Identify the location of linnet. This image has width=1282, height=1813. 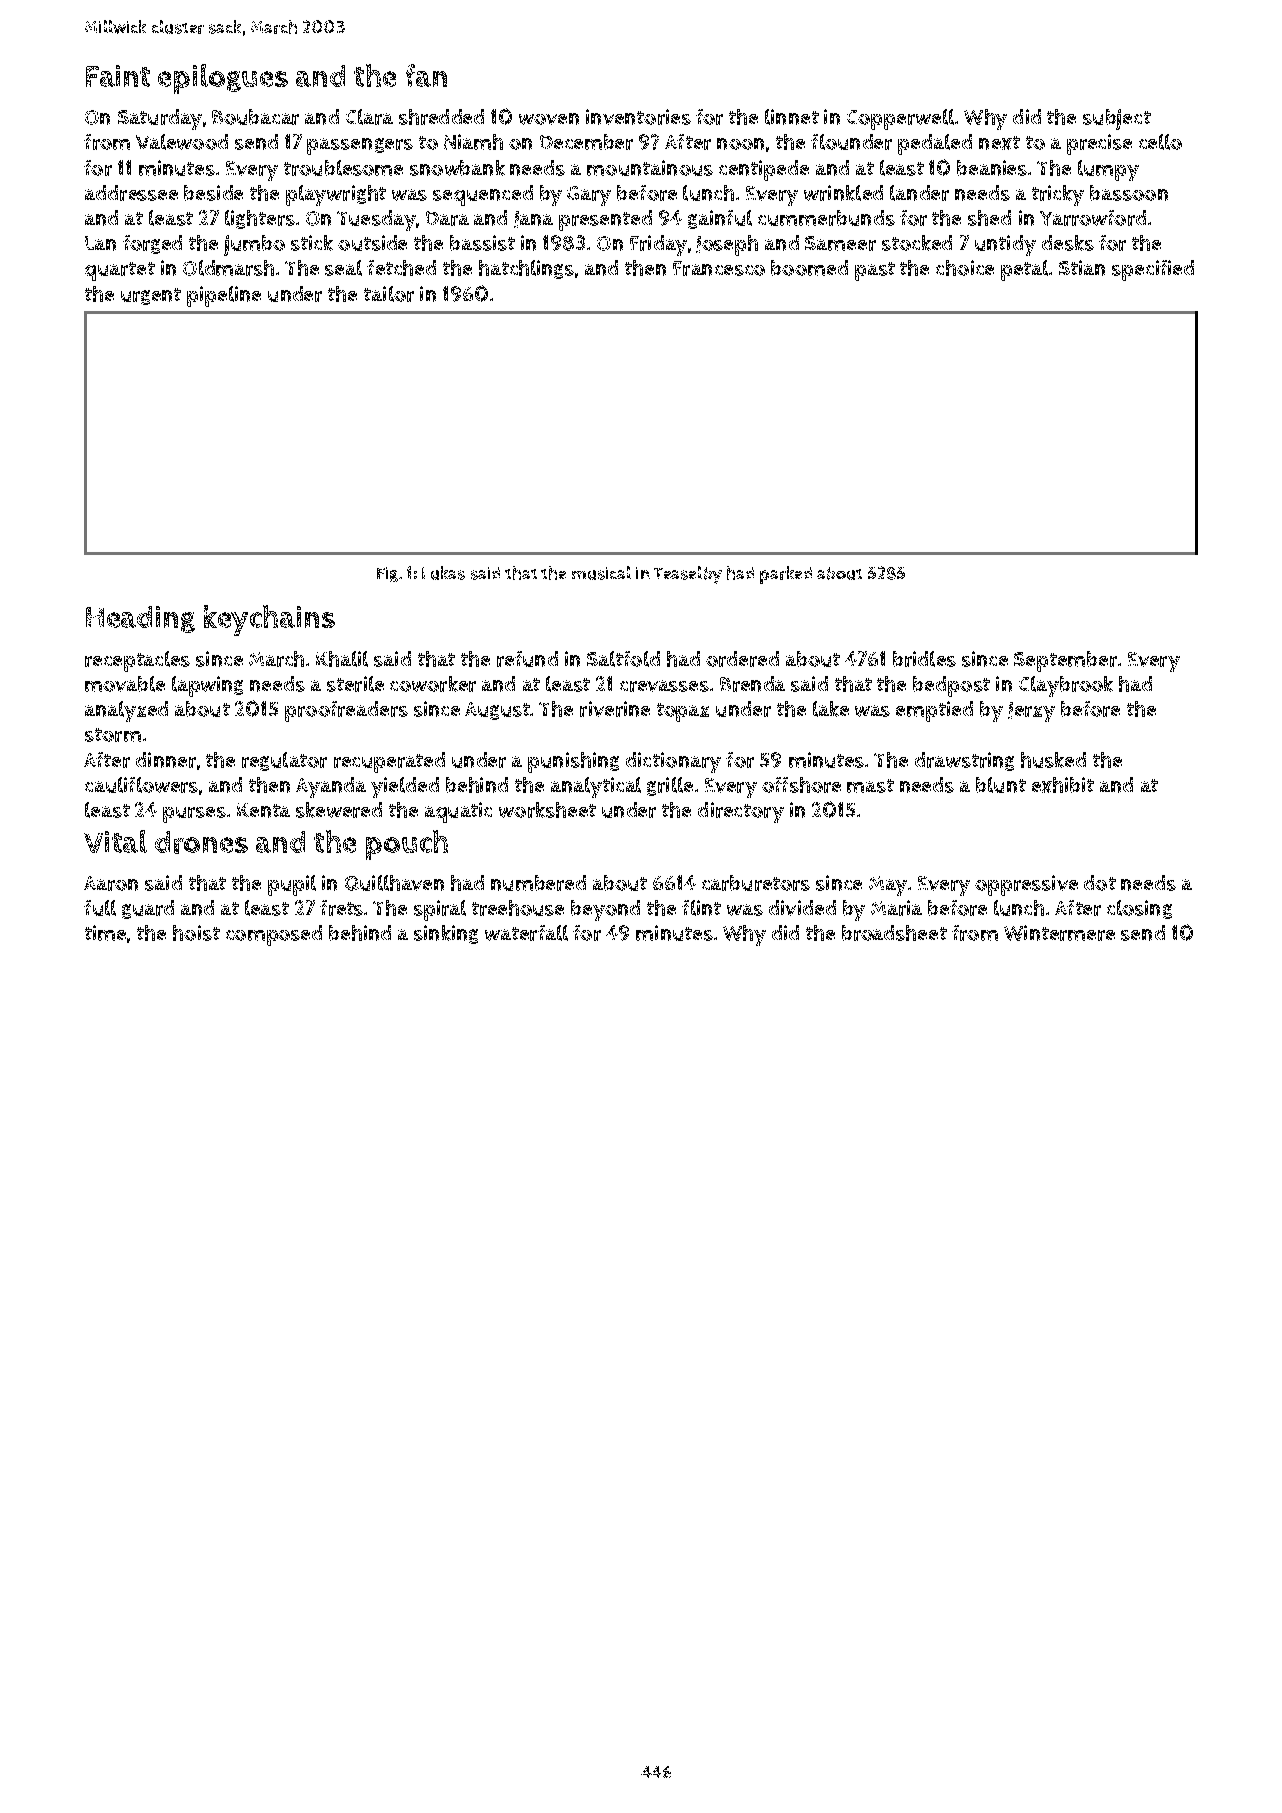
(792, 117).
